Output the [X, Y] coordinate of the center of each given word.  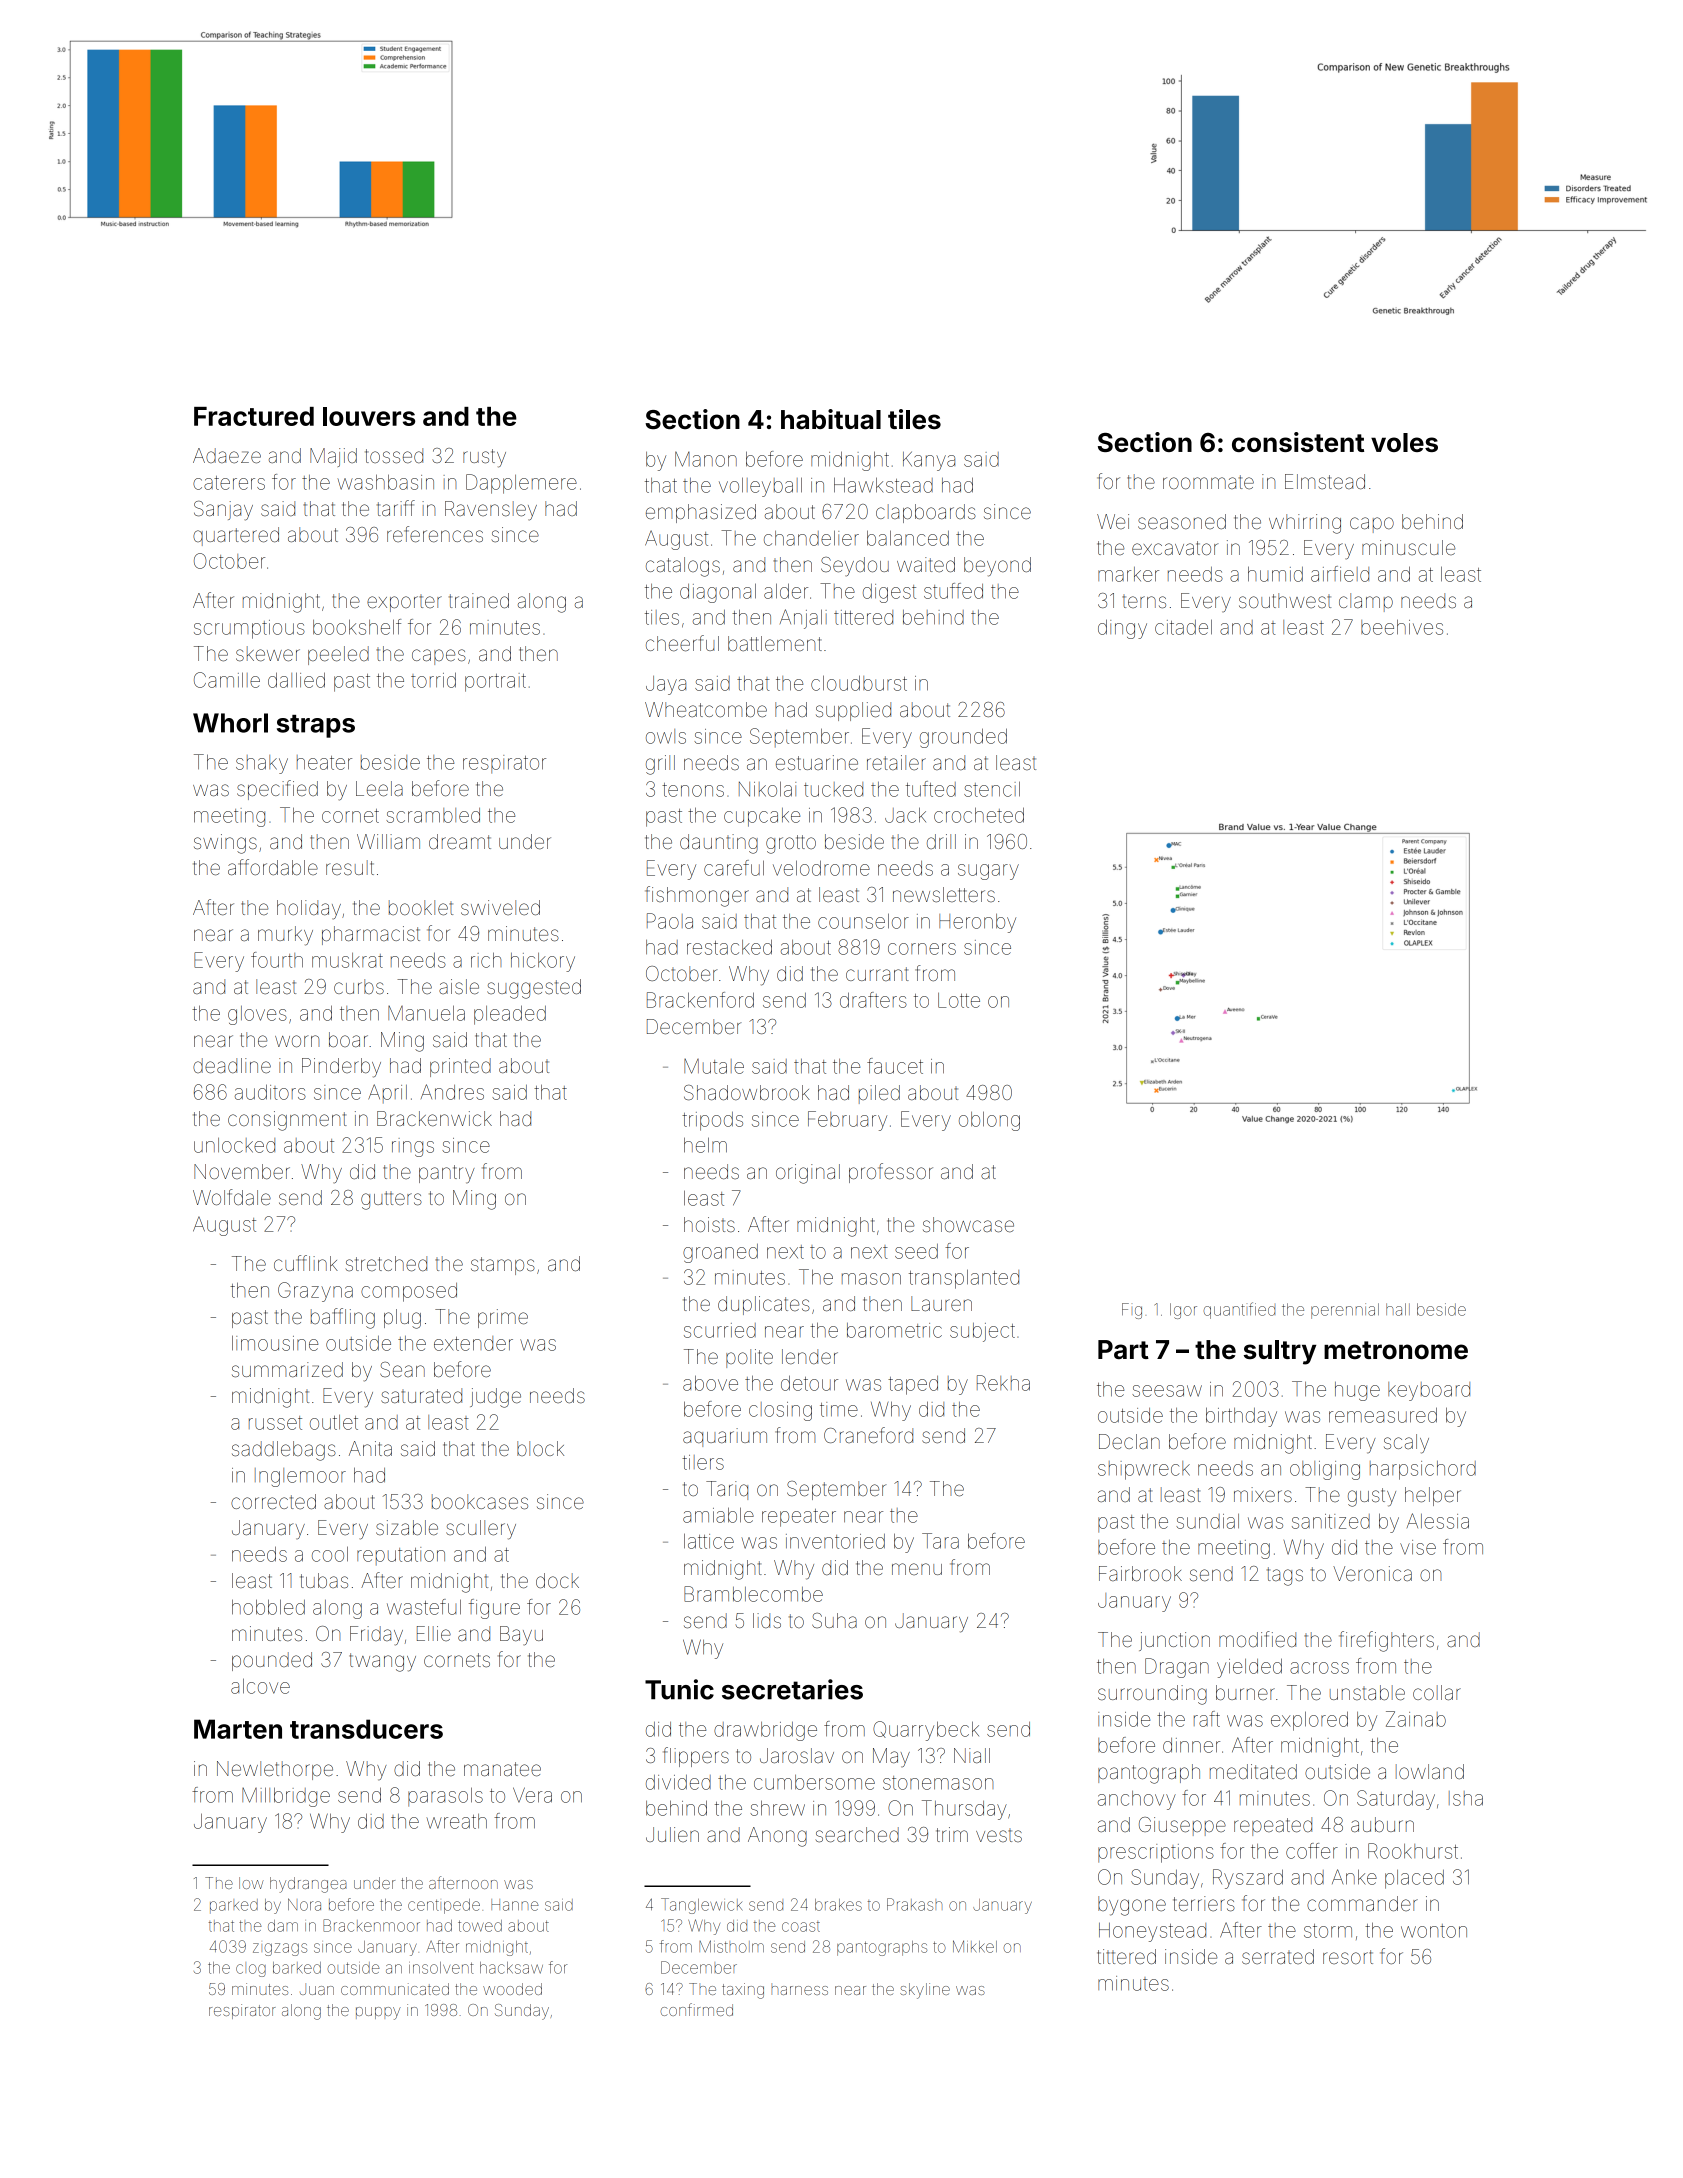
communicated [395, 1989]
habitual [831, 419]
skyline [925, 1991]
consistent [1298, 442]
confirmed [696, 2009]
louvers [369, 416]
